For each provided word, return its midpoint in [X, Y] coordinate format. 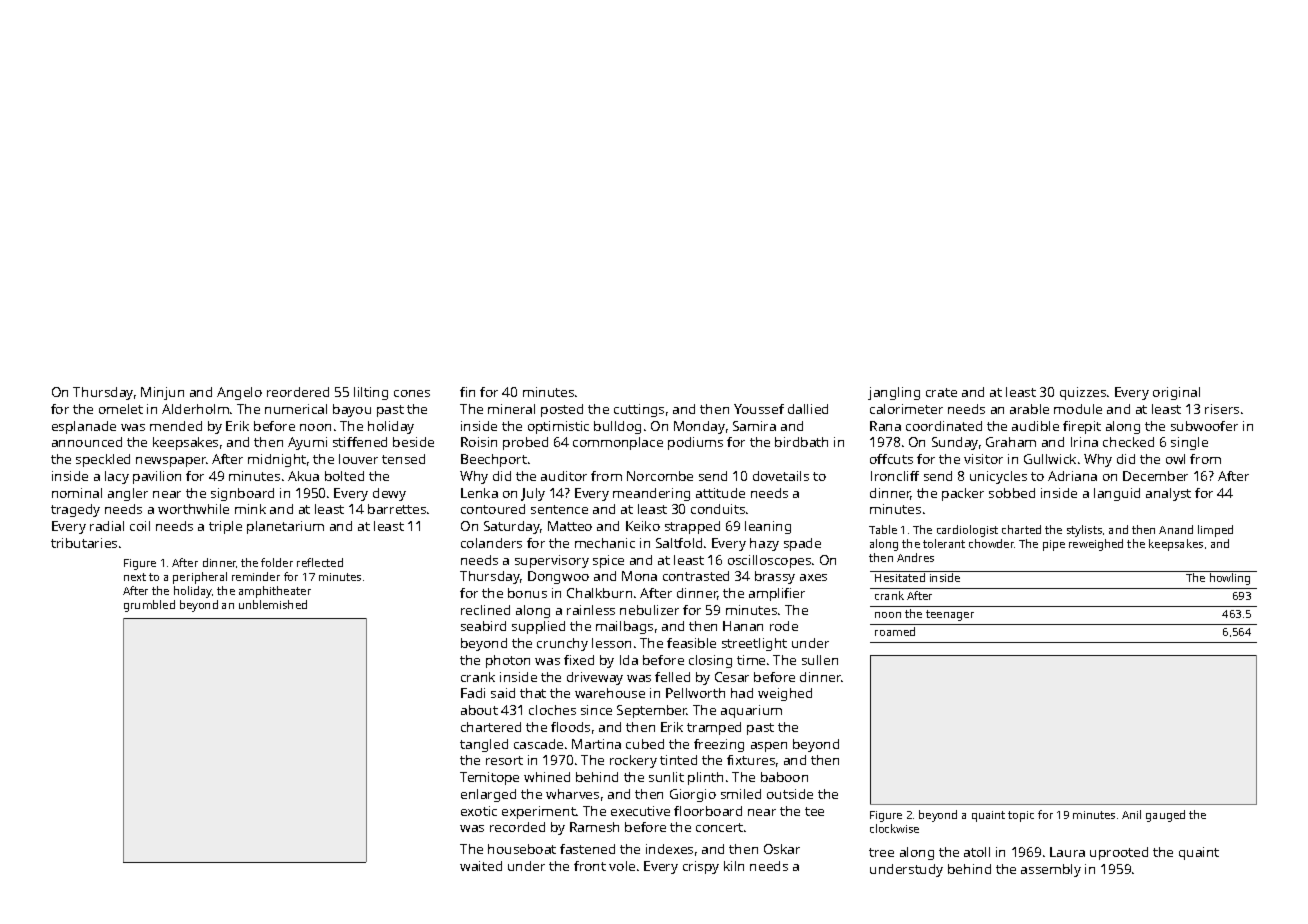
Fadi [473, 693]
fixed [579, 660]
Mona [639, 576]
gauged [1165, 816]
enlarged [488, 795]
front [590, 866]
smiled [741, 794]
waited [481, 866]
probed [525, 443]
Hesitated [900, 577]
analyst [1168, 494]
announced [87, 442]
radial [107, 526]
